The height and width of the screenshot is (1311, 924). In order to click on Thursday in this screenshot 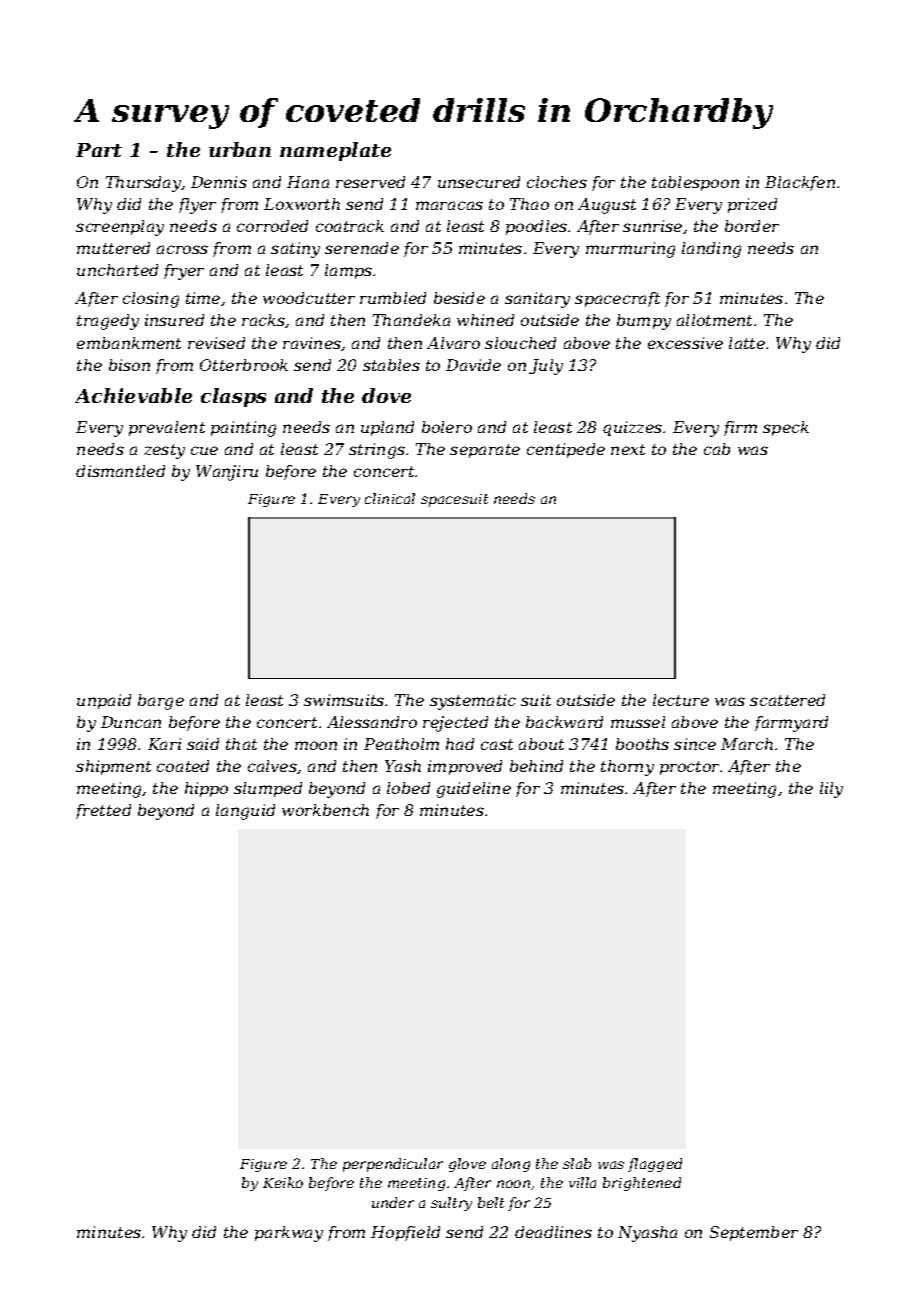, I will do `click(143, 184)`.
